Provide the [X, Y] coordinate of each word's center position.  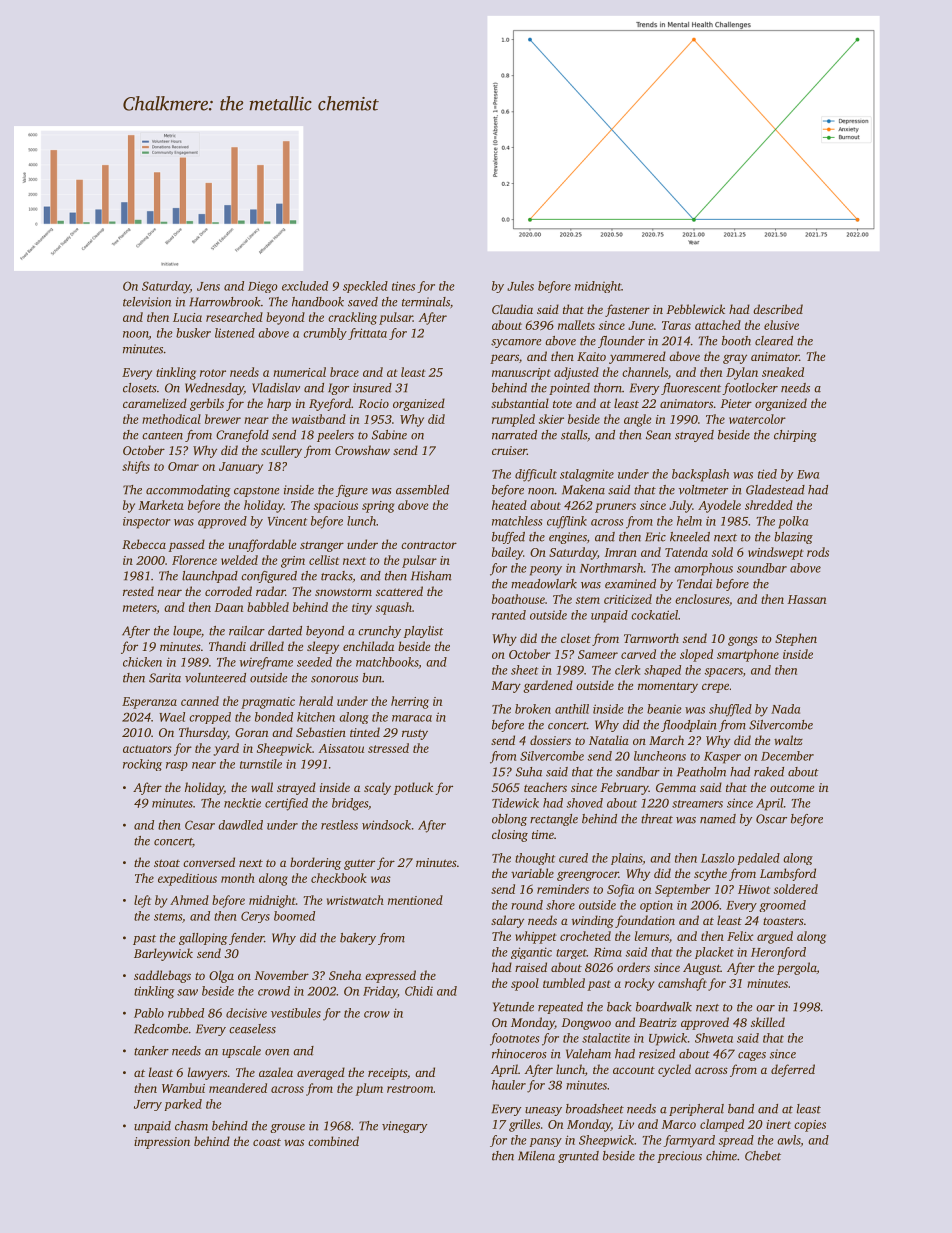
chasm [191, 1126]
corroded [228, 591]
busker [193, 333]
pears [504, 359]
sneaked [783, 372]
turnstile [261, 764]
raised [531, 967]
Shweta [714, 1038]
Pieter [736, 403]
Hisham [431, 576]
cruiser [509, 450]
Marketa [161, 505]
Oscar [771, 819]
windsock [386, 825]
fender [246, 939]
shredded [769, 505]
